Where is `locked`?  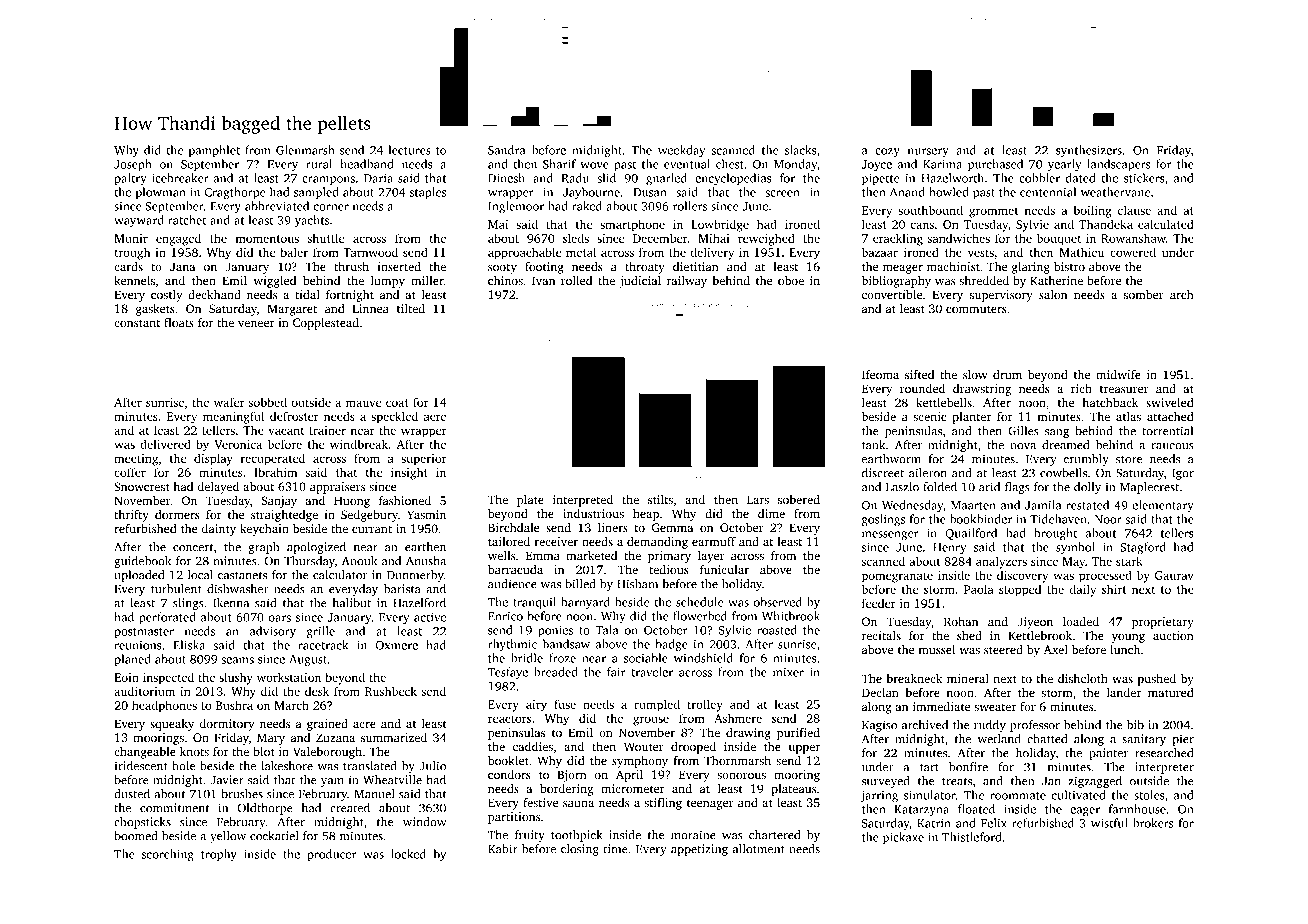 locked is located at coordinates (408, 854).
